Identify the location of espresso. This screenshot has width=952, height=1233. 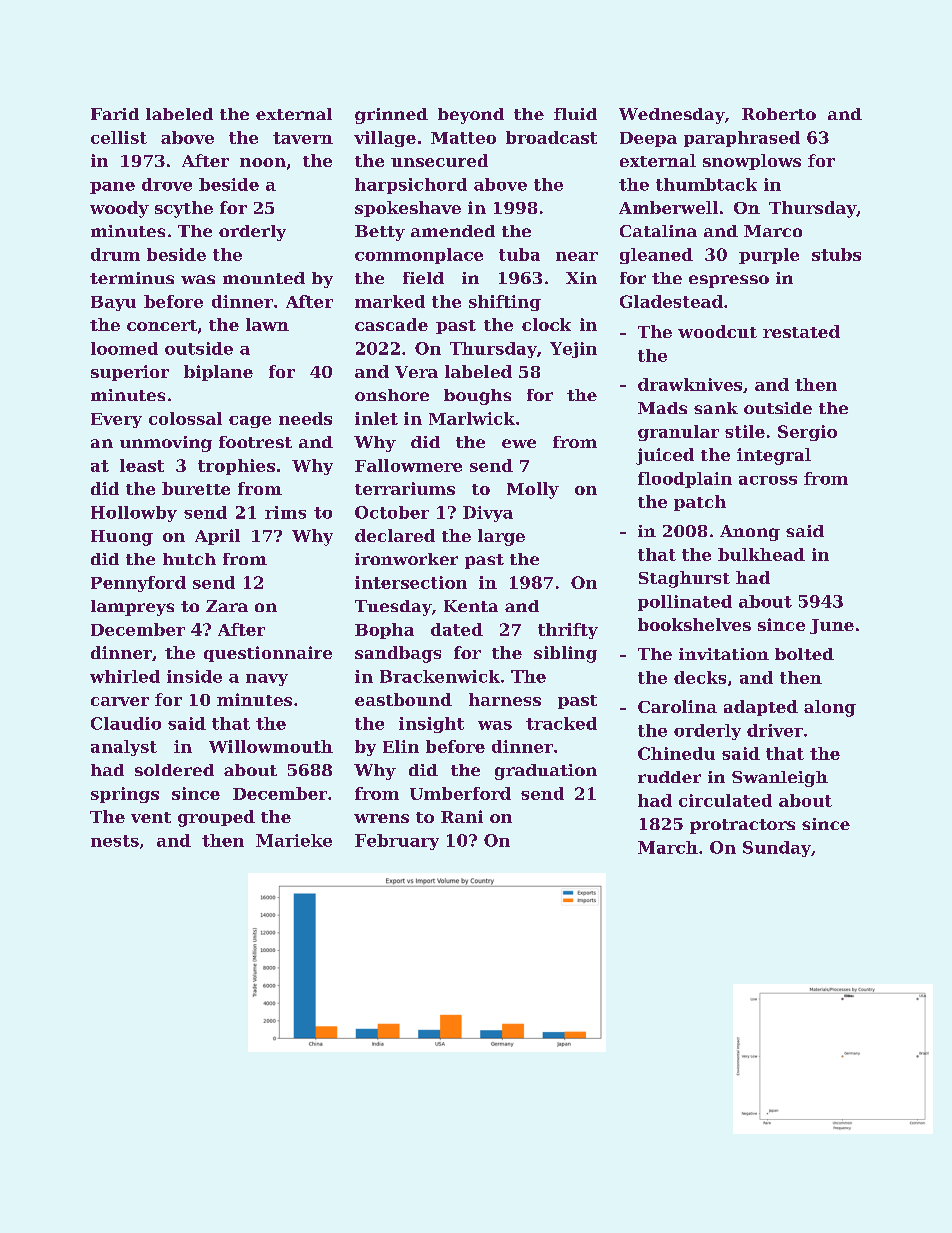
(729, 281).
